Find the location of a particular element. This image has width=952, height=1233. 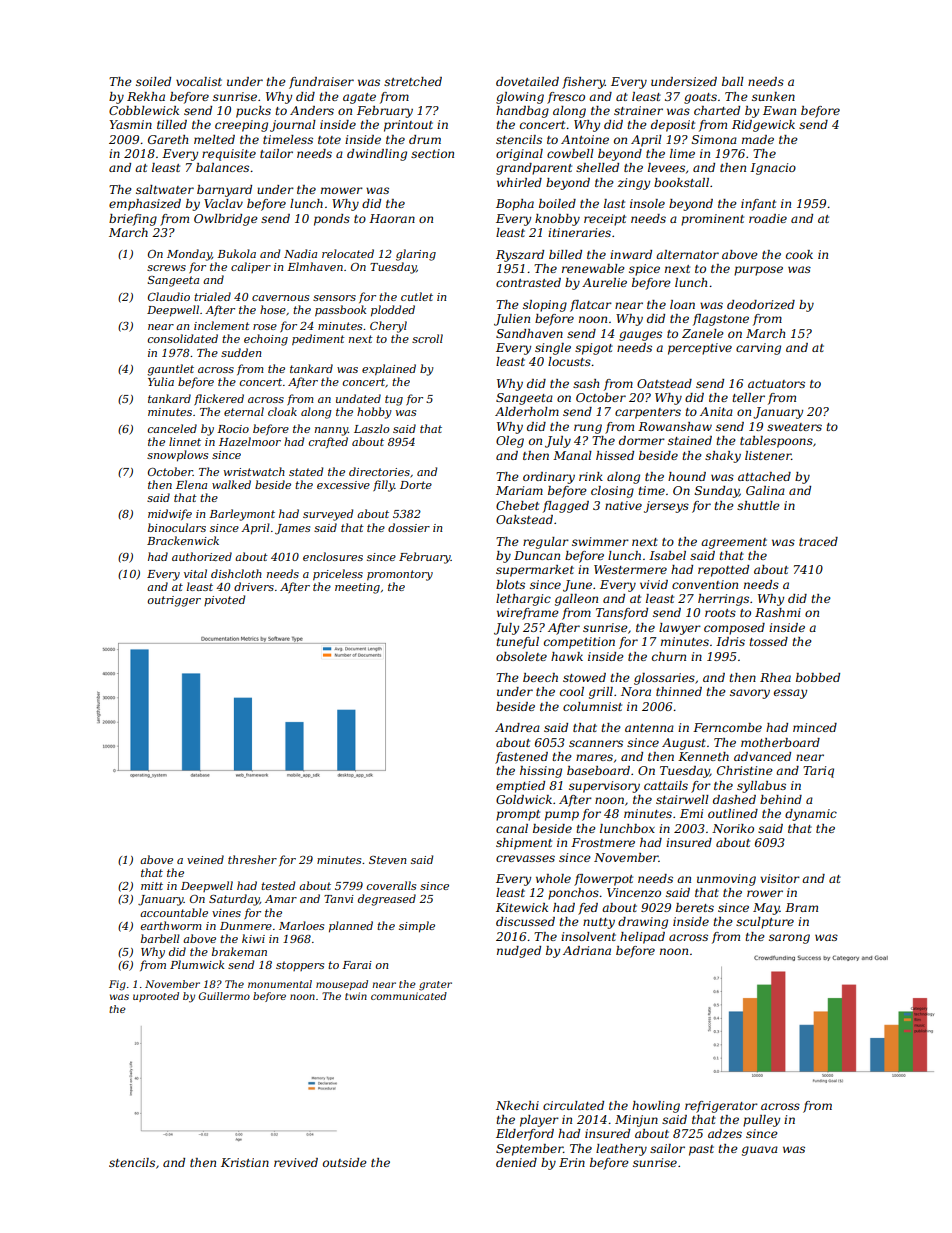

handbag is located at coordinates (522, 112).
